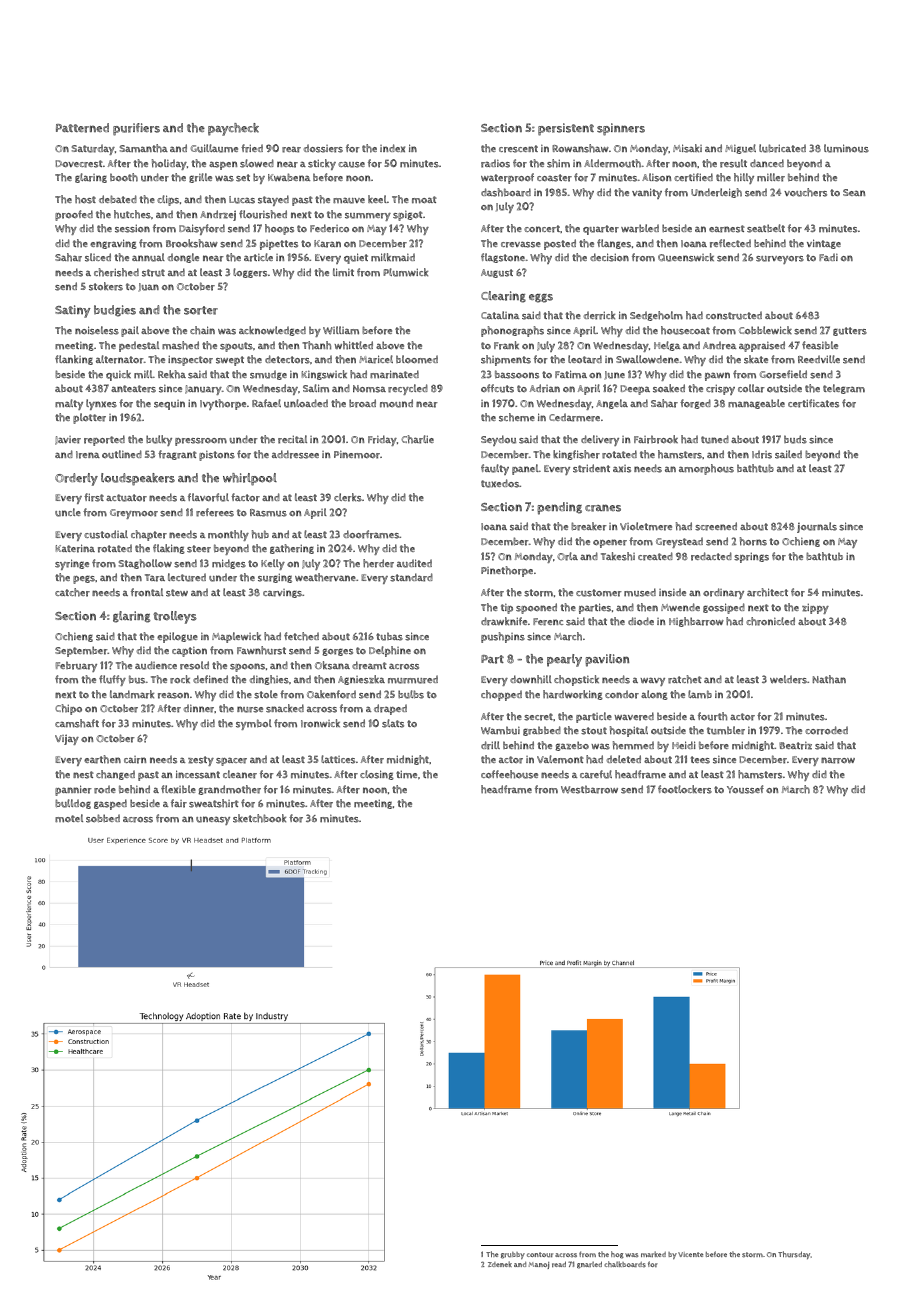 The width and height of the document is (924, 1308). I want to click on coffeehouse, so click(509, 774).
